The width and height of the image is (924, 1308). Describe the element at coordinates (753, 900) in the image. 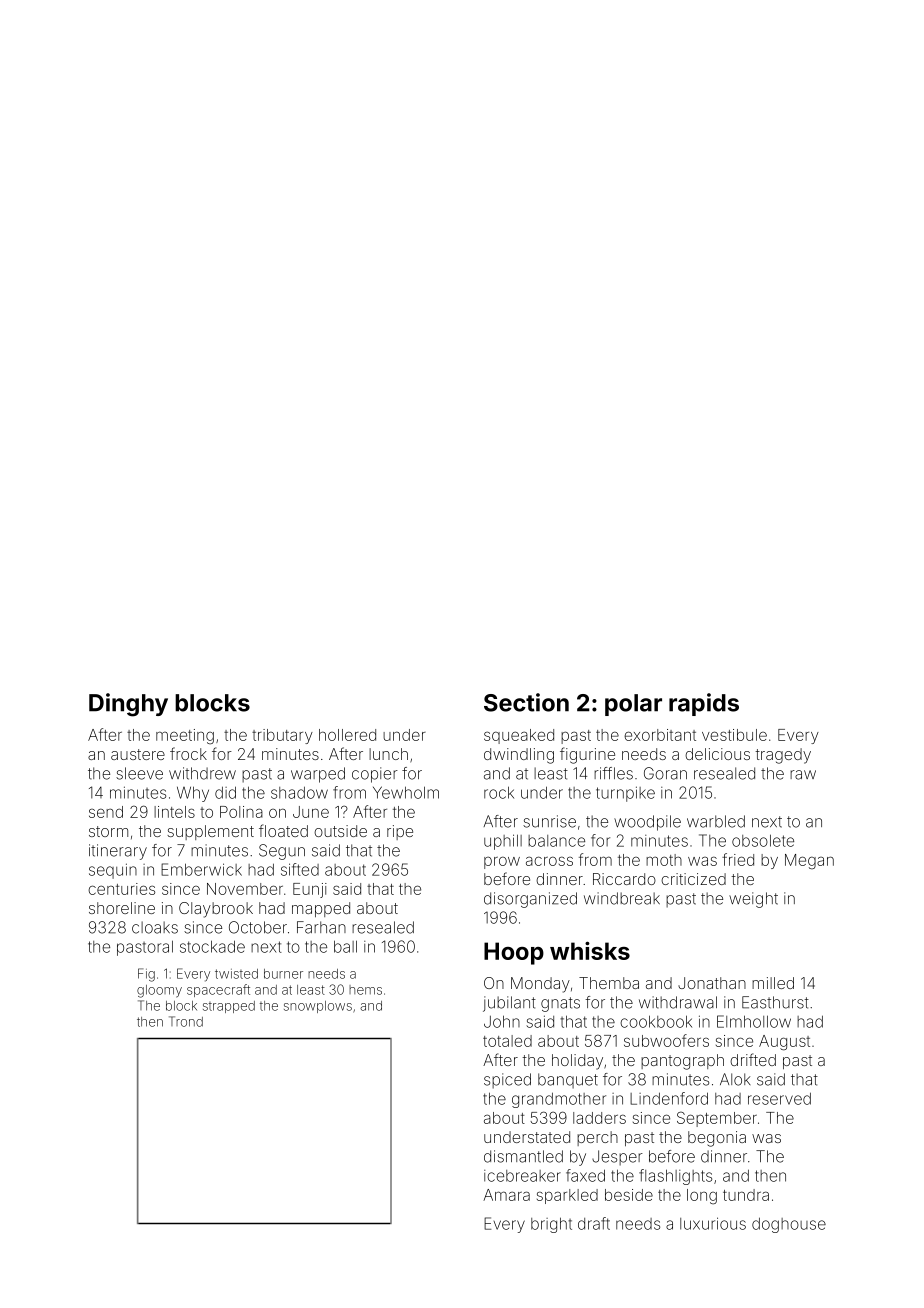

I see `weight` at that location.
